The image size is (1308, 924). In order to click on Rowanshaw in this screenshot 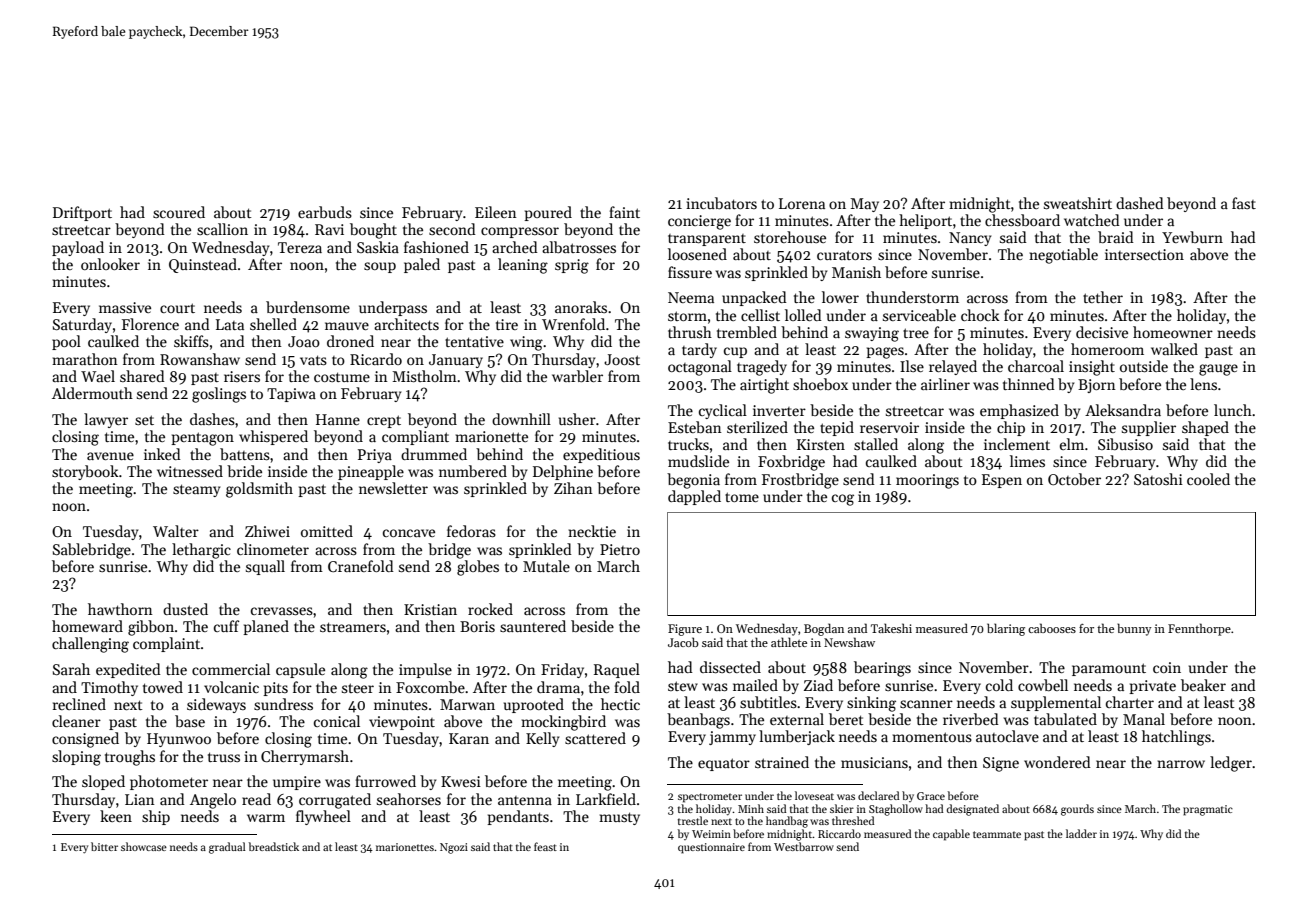, I will do `click(200, 359)`.
